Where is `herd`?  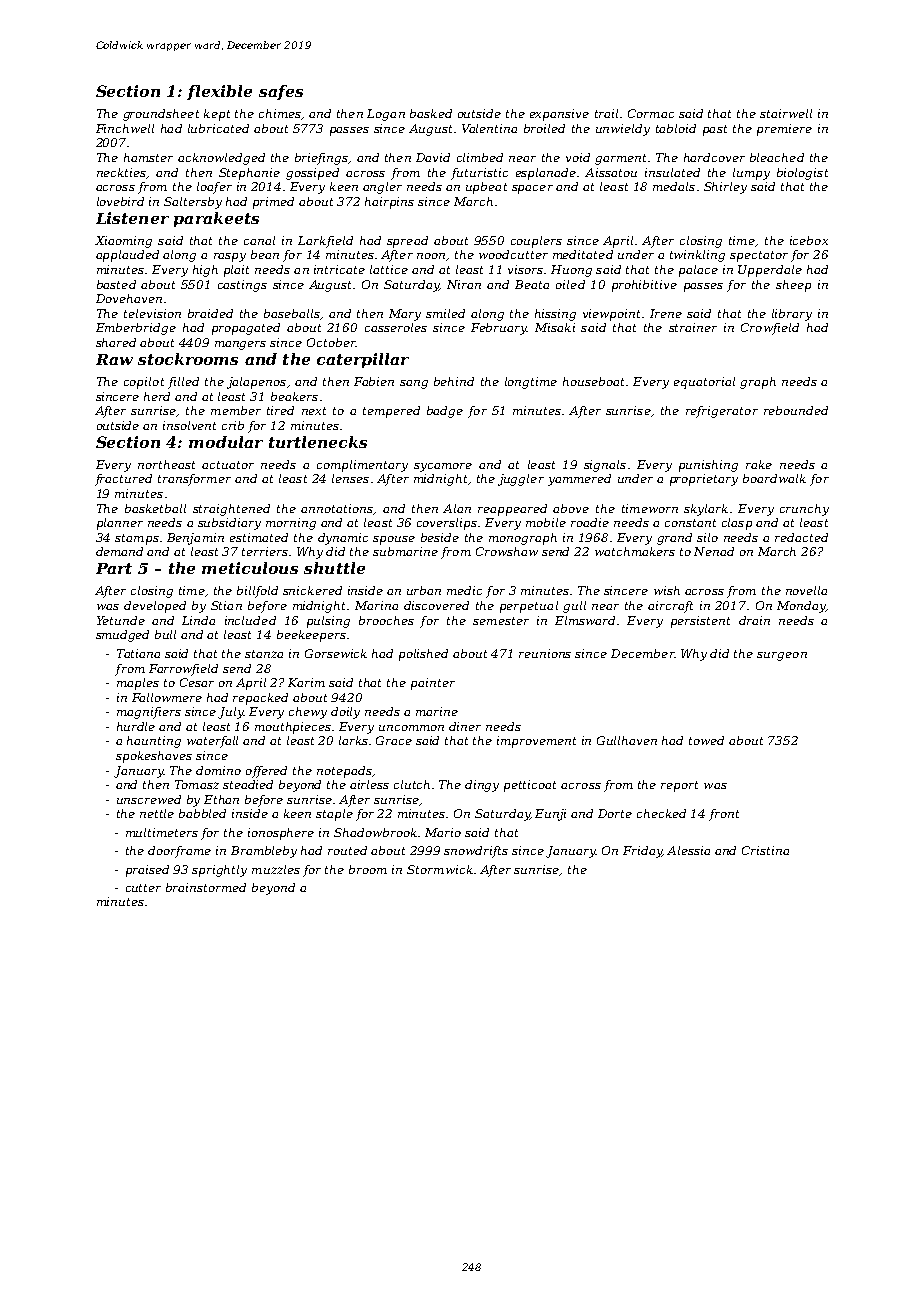 herd is located at coordinates (157, 396).
